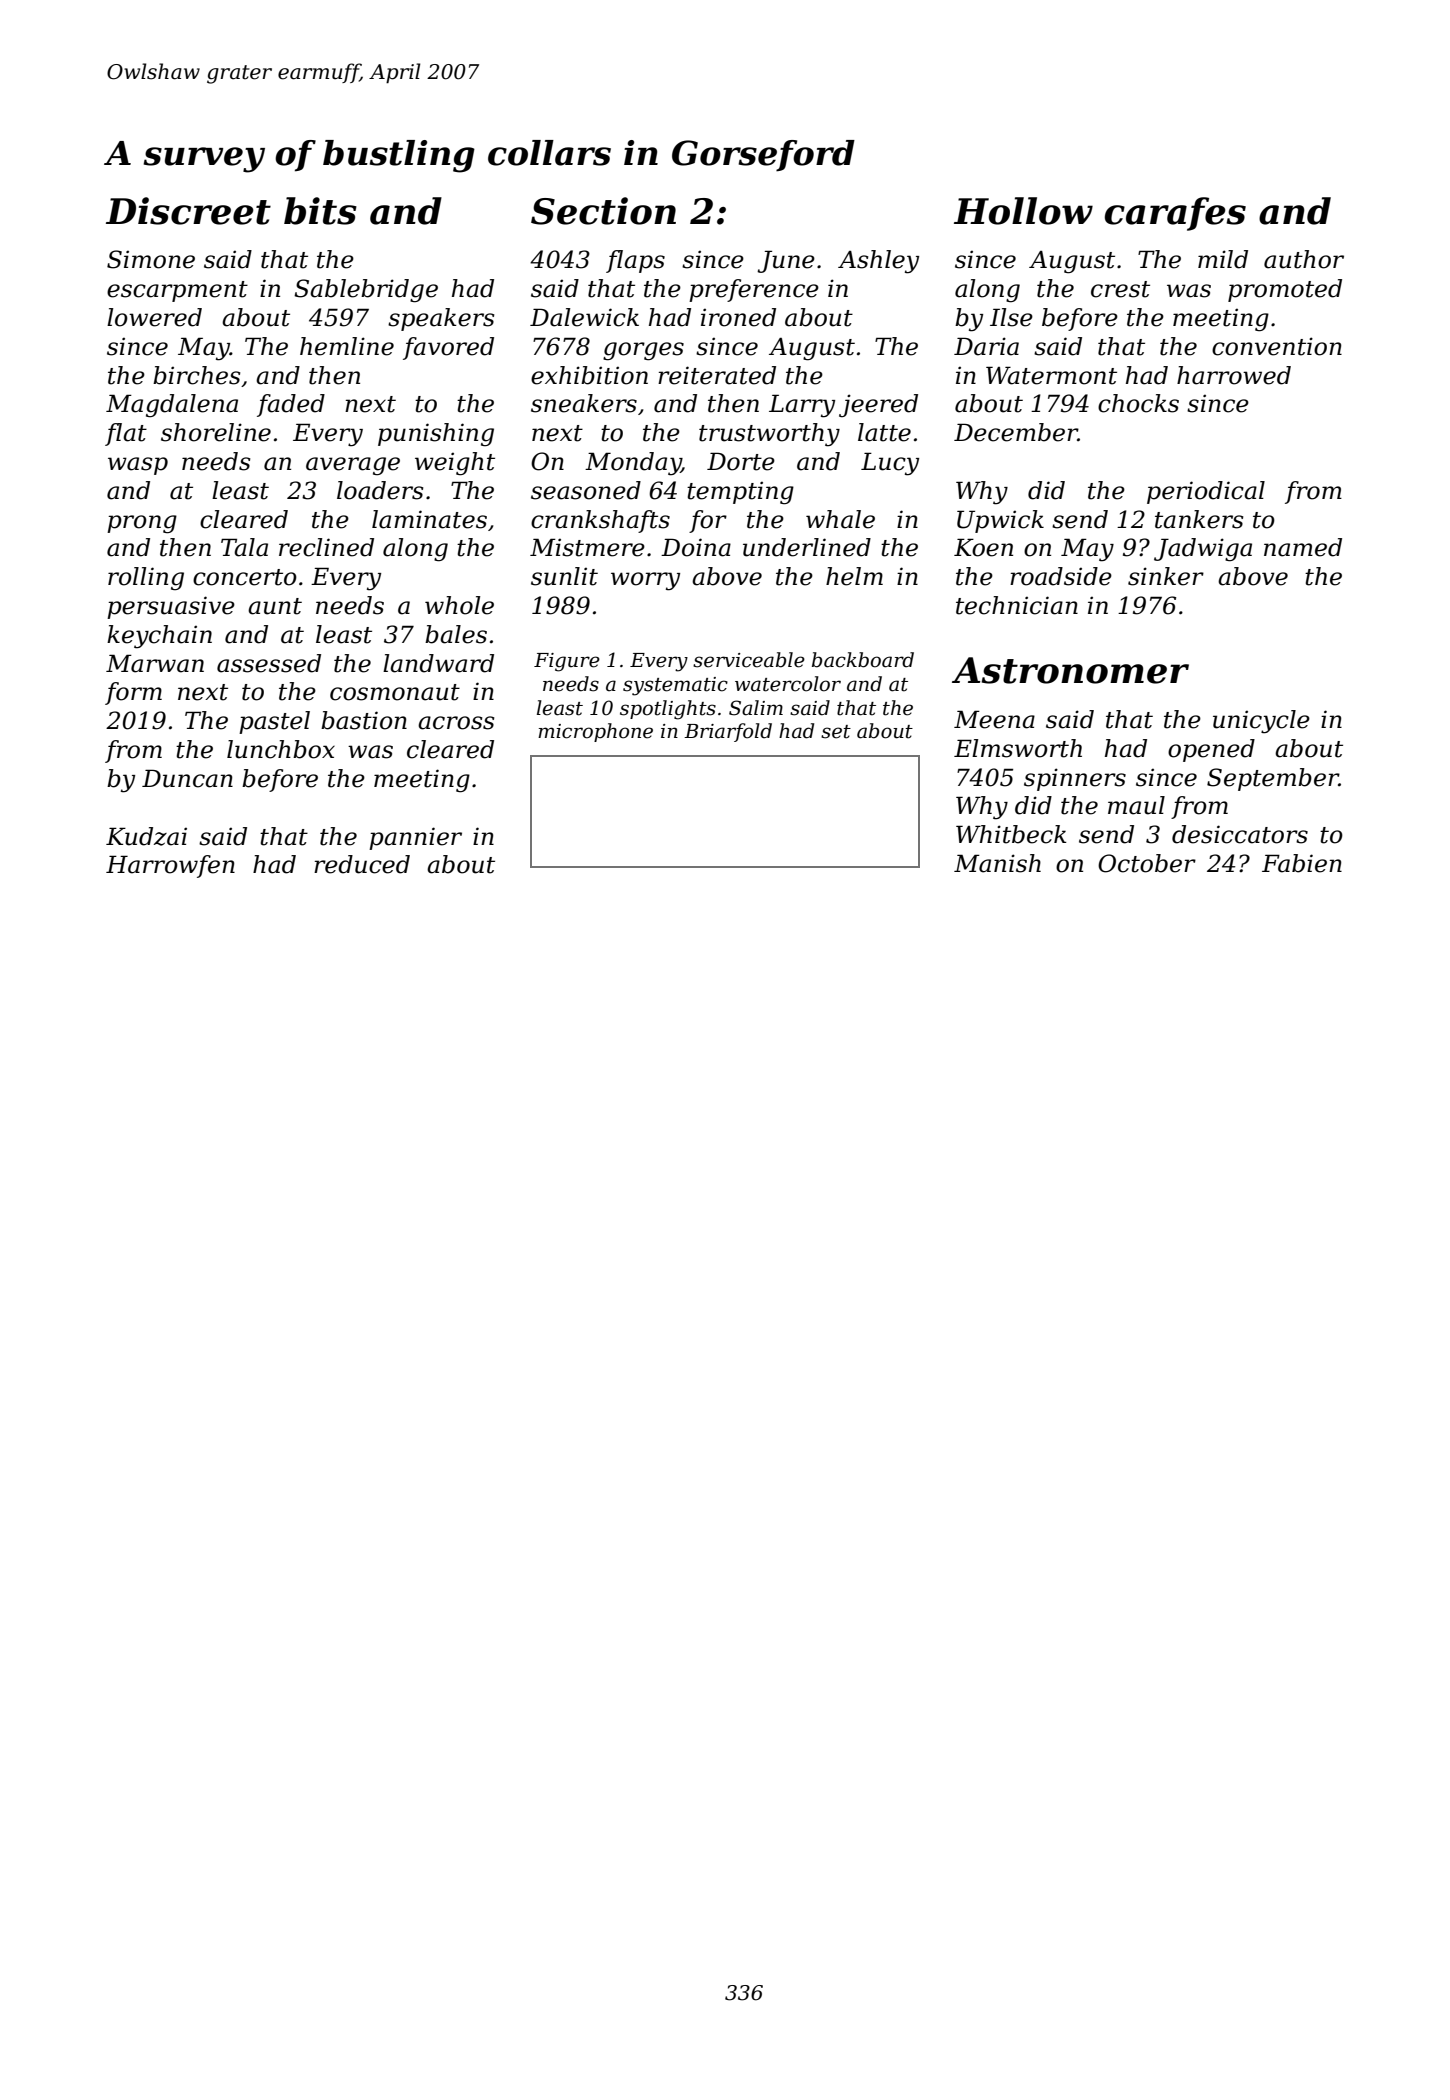 The width and height of the screenshot is (1450, 2100). I want to click on unicycle, so click(1261, 722).
